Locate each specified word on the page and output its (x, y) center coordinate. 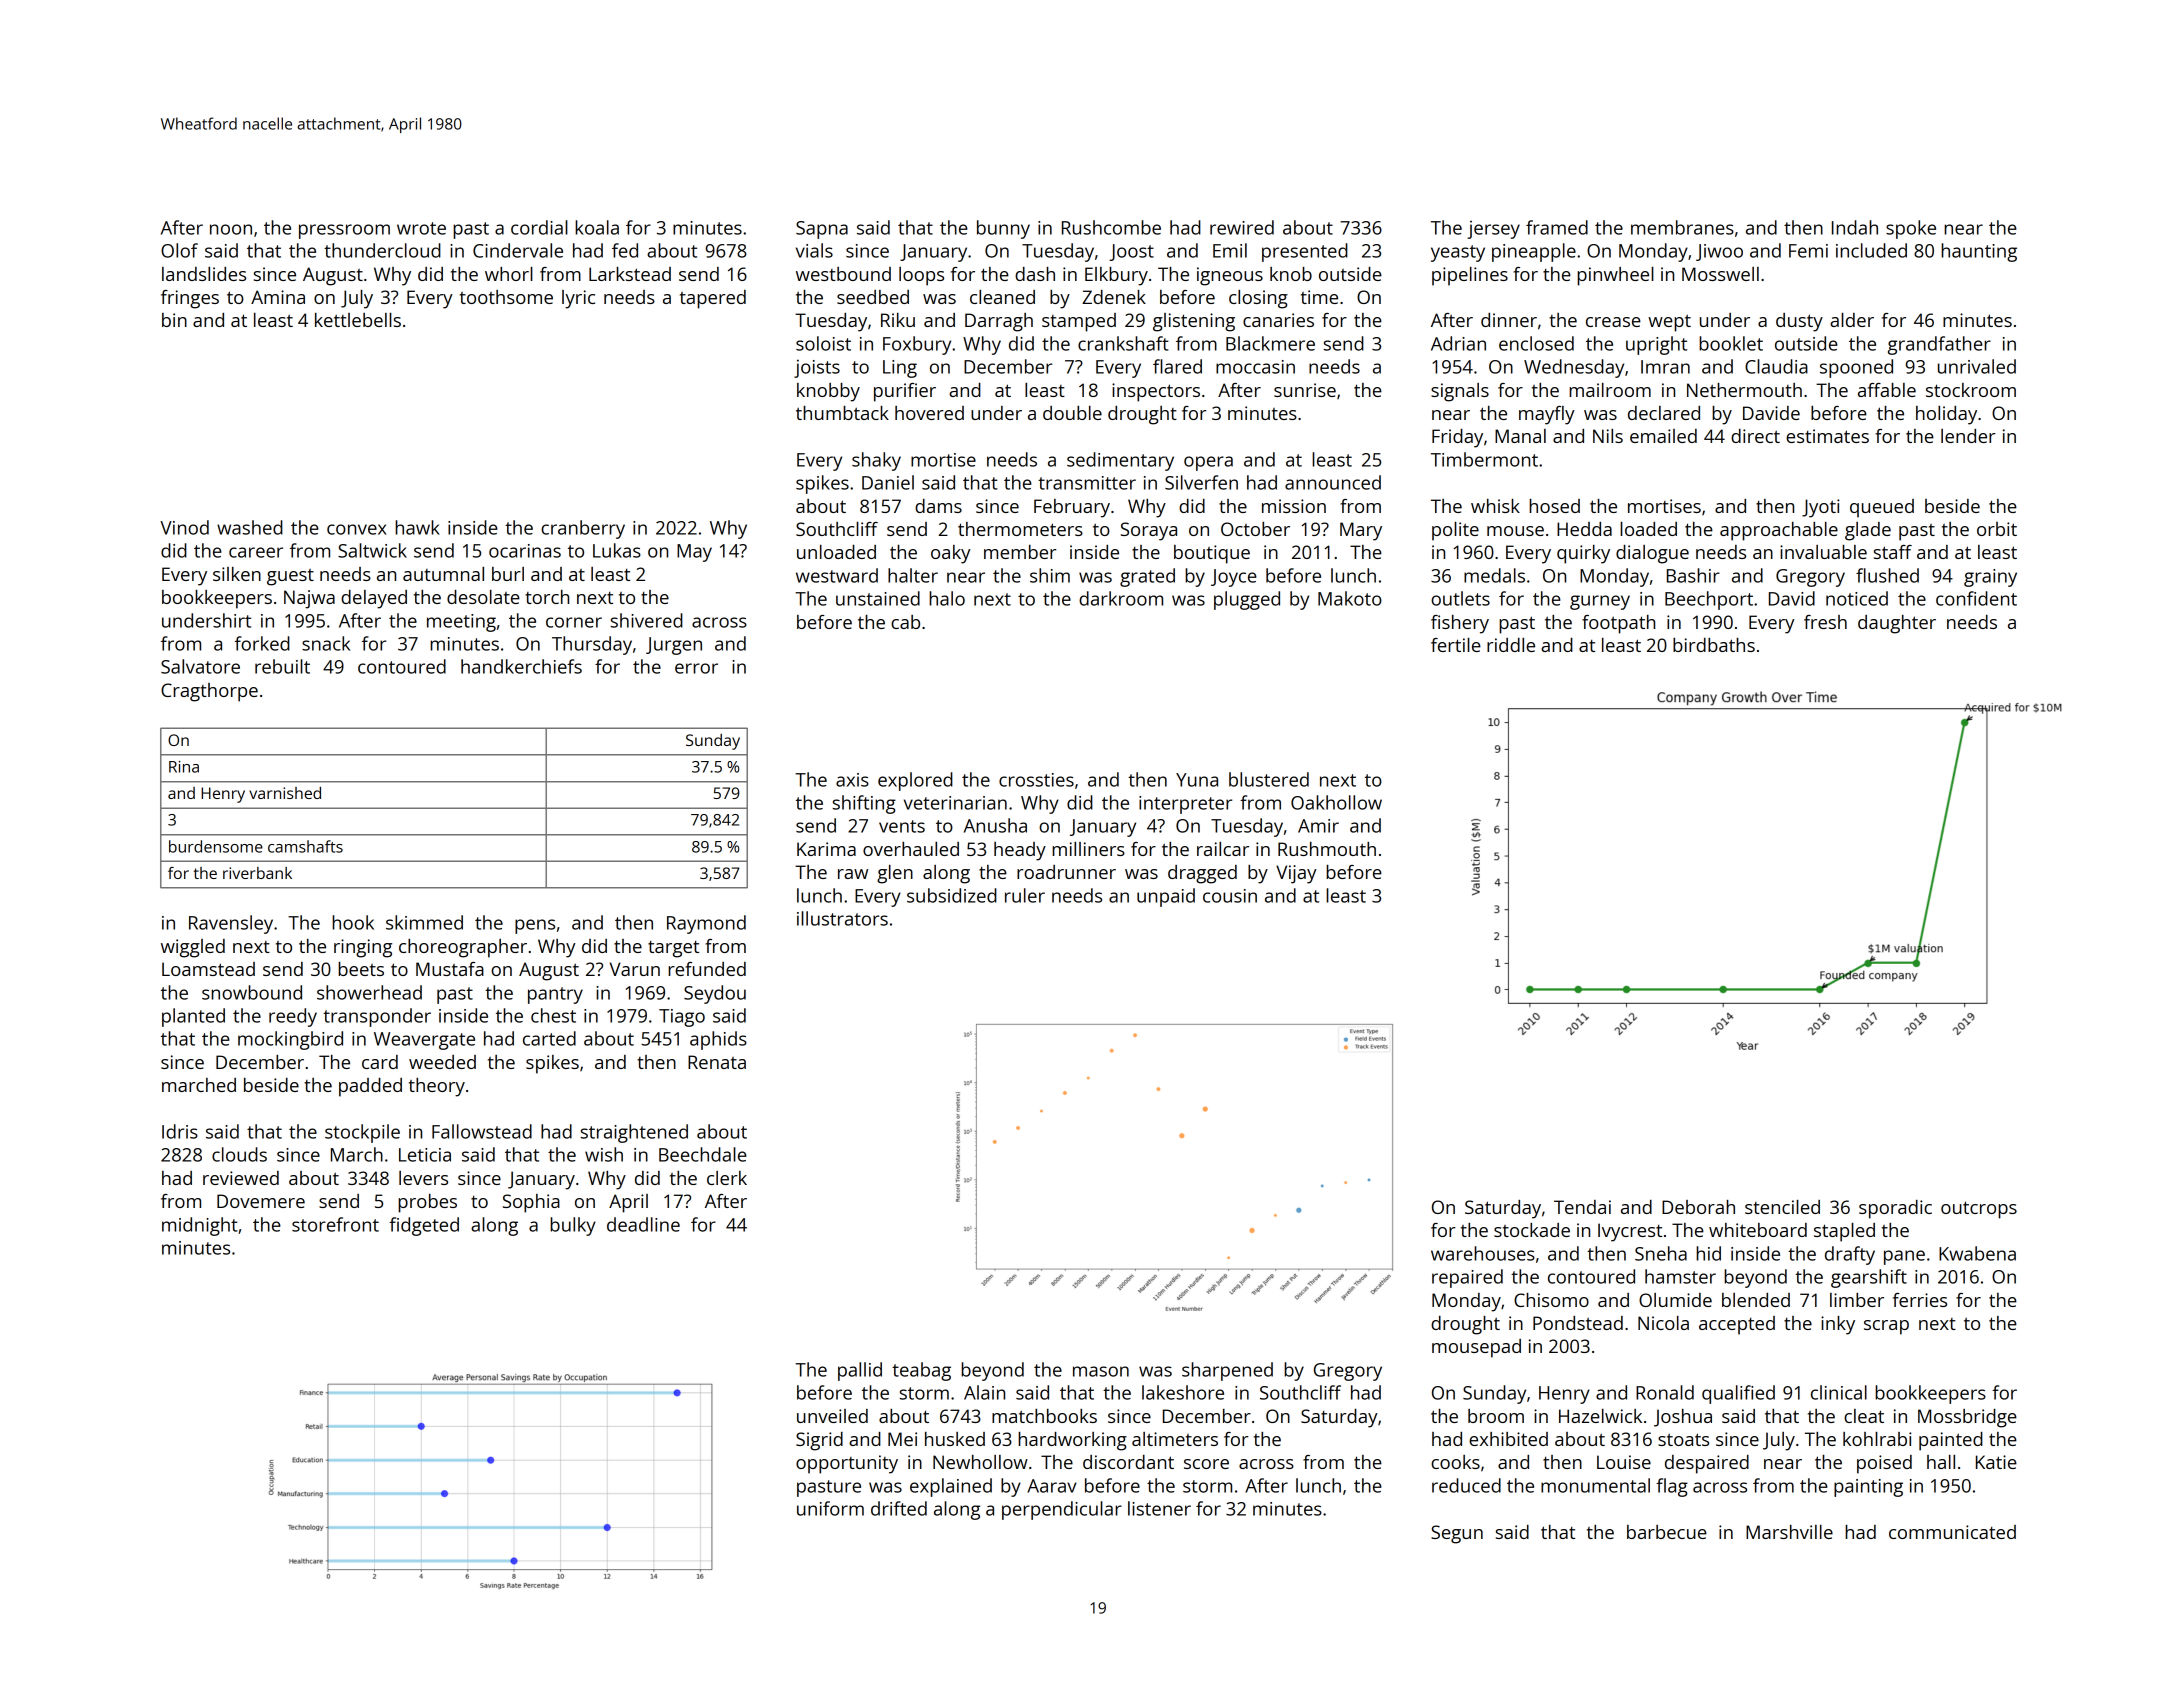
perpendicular (1062, 1510)
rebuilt (282, 666)
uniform (830, 1508)
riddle (1511, 645)
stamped (1079, 322)
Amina (278, 297)
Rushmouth (1327, 849)
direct (1755, 436)
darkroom (1121, 598)
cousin (1230, 896)
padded (370, 1087)
